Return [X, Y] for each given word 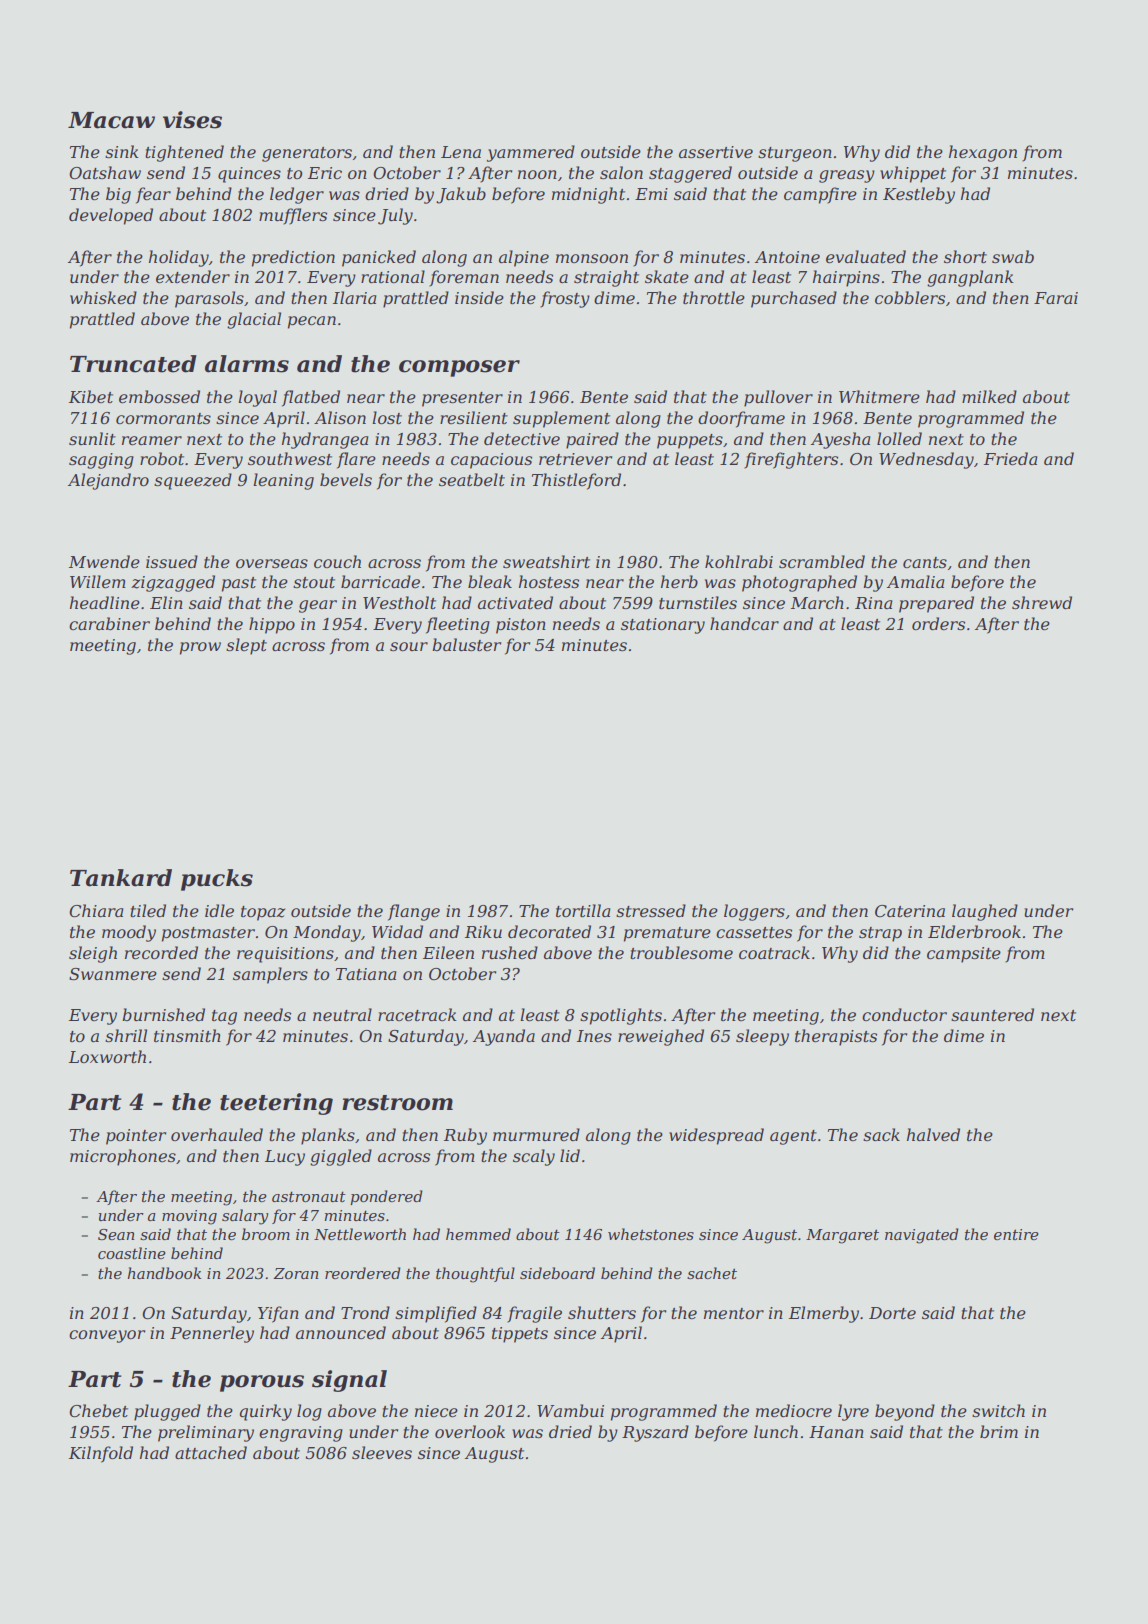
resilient [474, 417]
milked [989, 396]
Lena [461, 152]
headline [105, 602]
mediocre [794, 1410]
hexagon [983, 153]
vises [192, 120]
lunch [776, 1431]
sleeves [382, 1452]
